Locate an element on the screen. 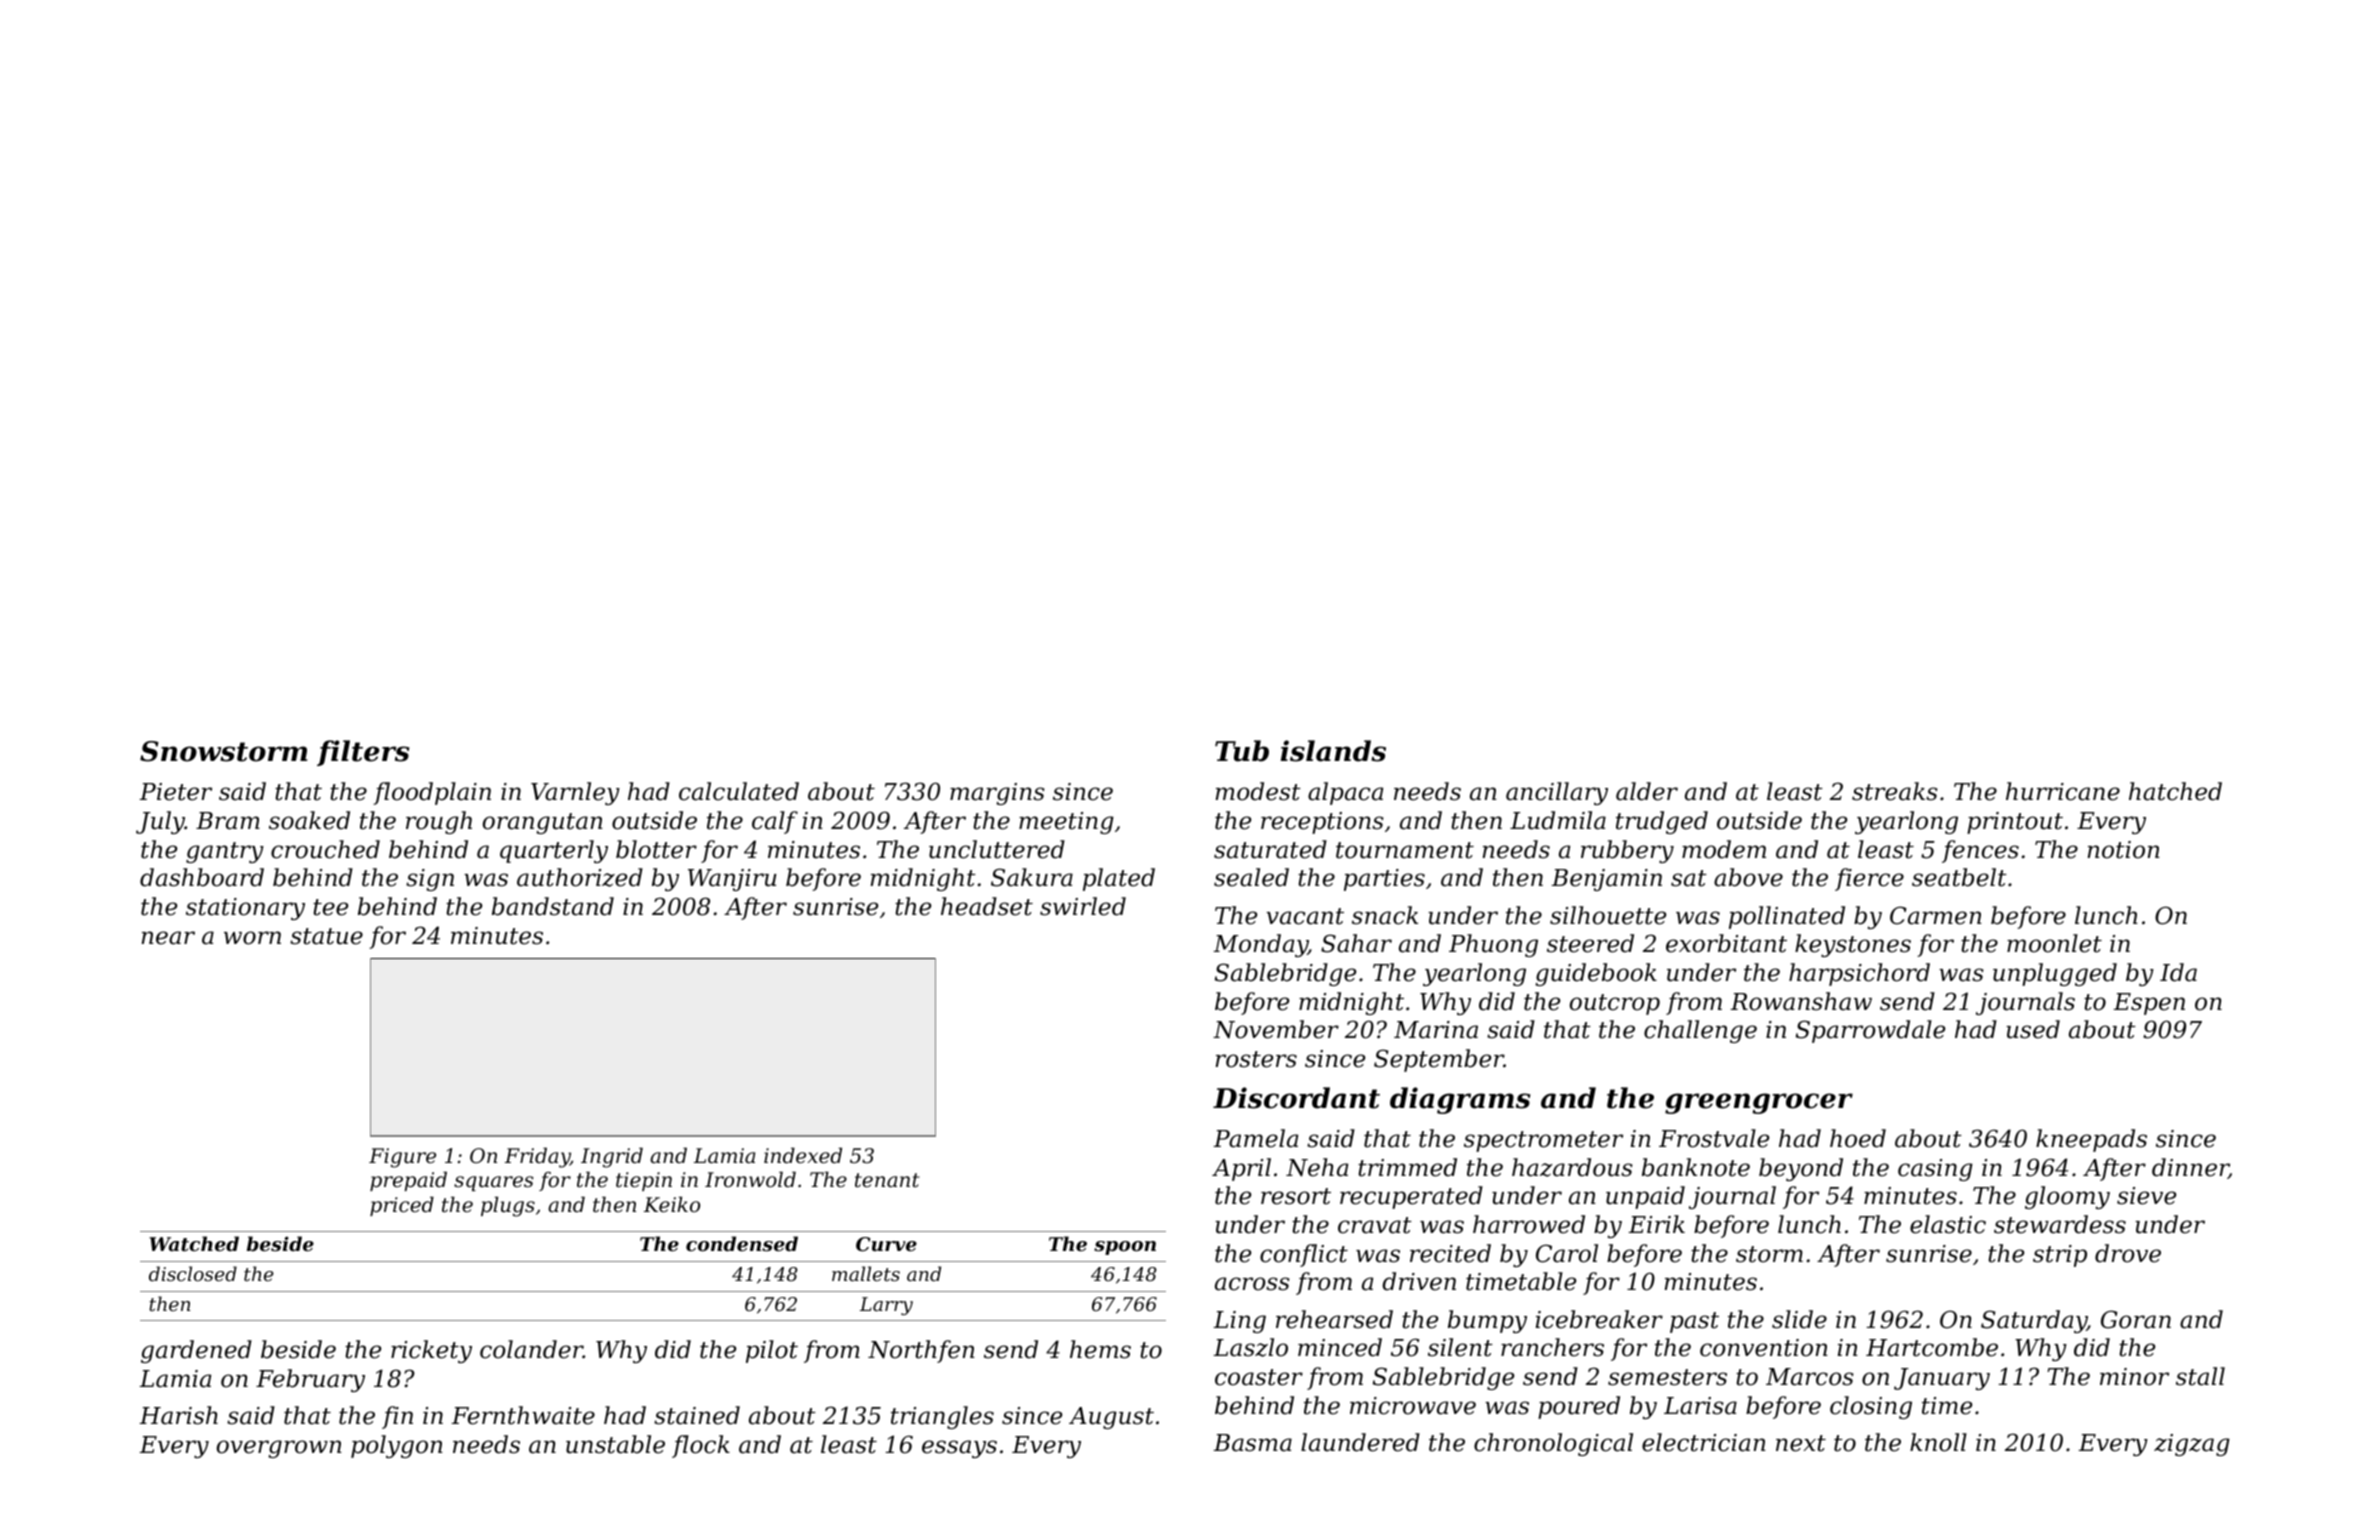  fences is located at coordinates (1980, 851).
